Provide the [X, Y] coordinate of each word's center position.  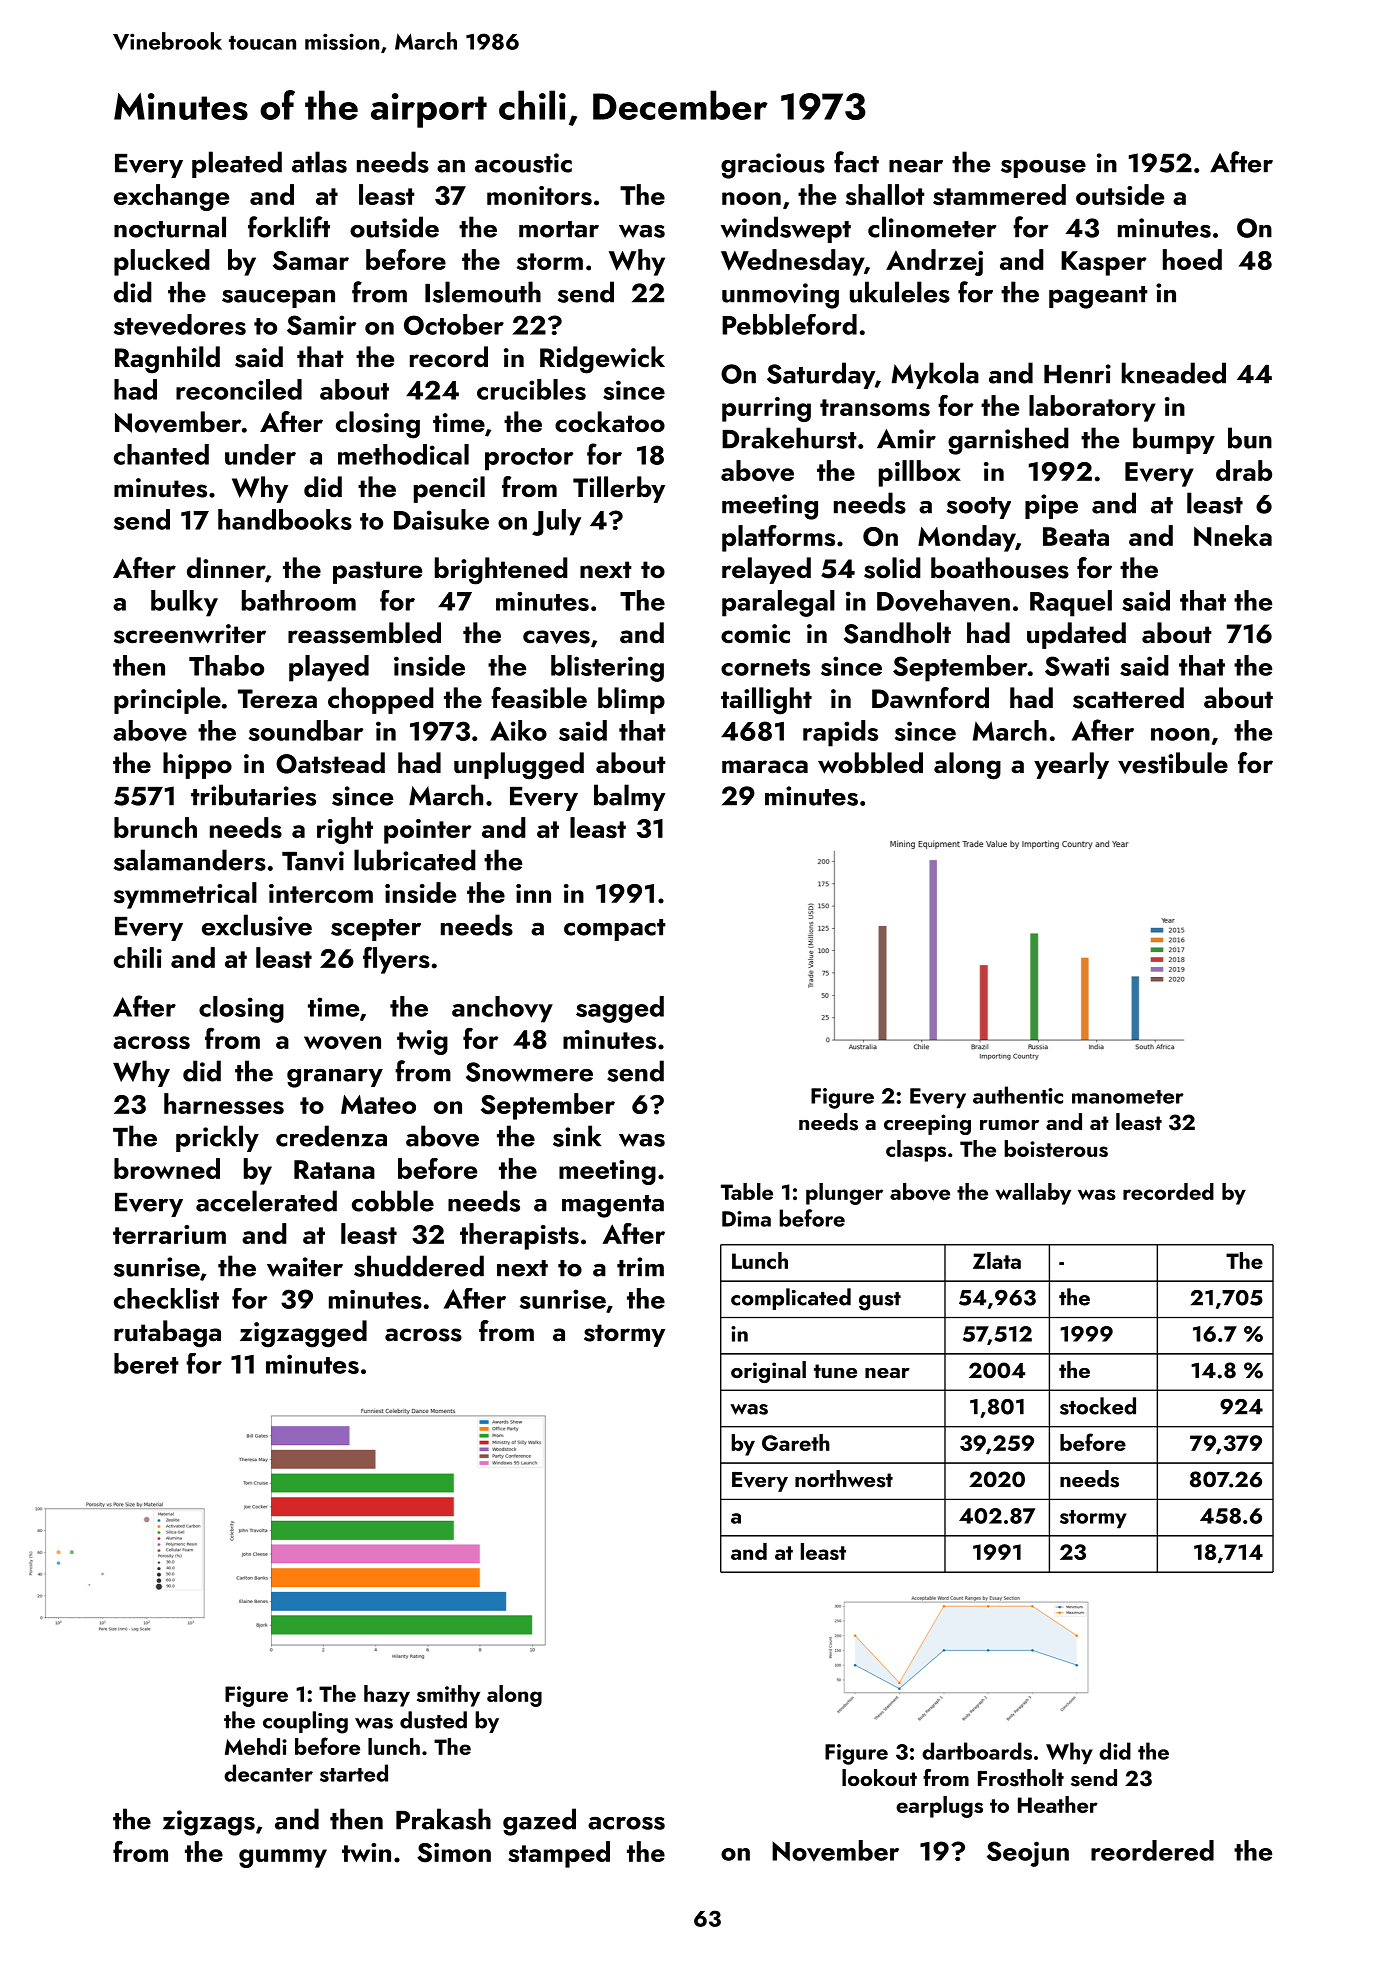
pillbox [920, 473]
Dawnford [930, 698]
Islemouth [483, 292]
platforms [778, 538]
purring [766, 409]
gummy [283, 1858]
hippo [197, 765]
